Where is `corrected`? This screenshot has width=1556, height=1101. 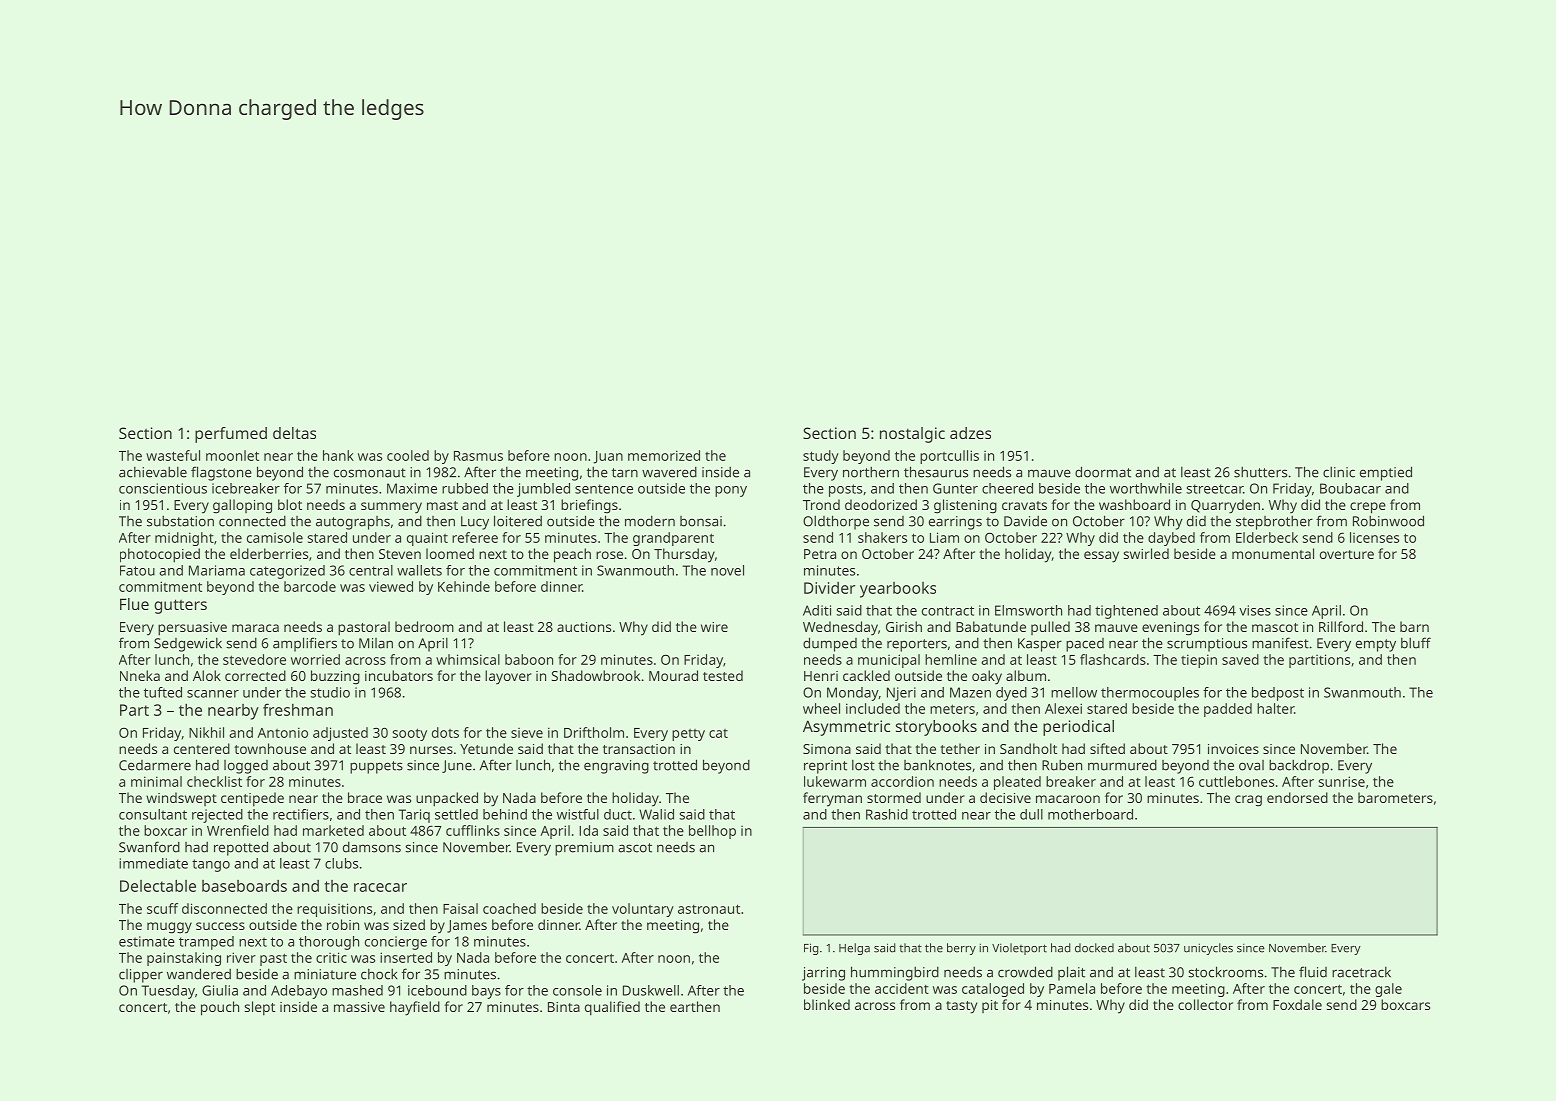 corrected is located at coordinates (255, 675).
